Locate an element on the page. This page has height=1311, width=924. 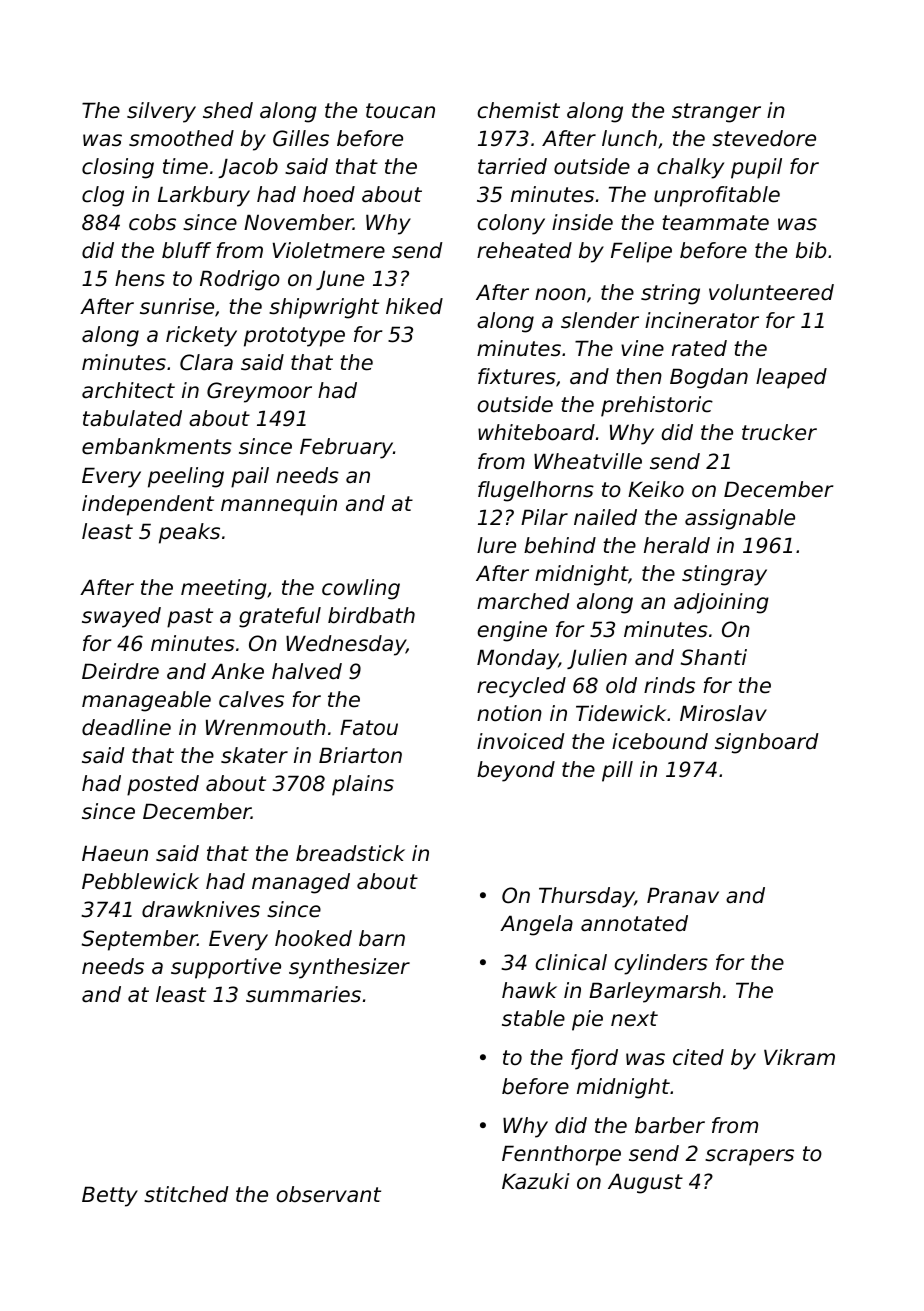
stingray is located at coordinates (724, 575).
